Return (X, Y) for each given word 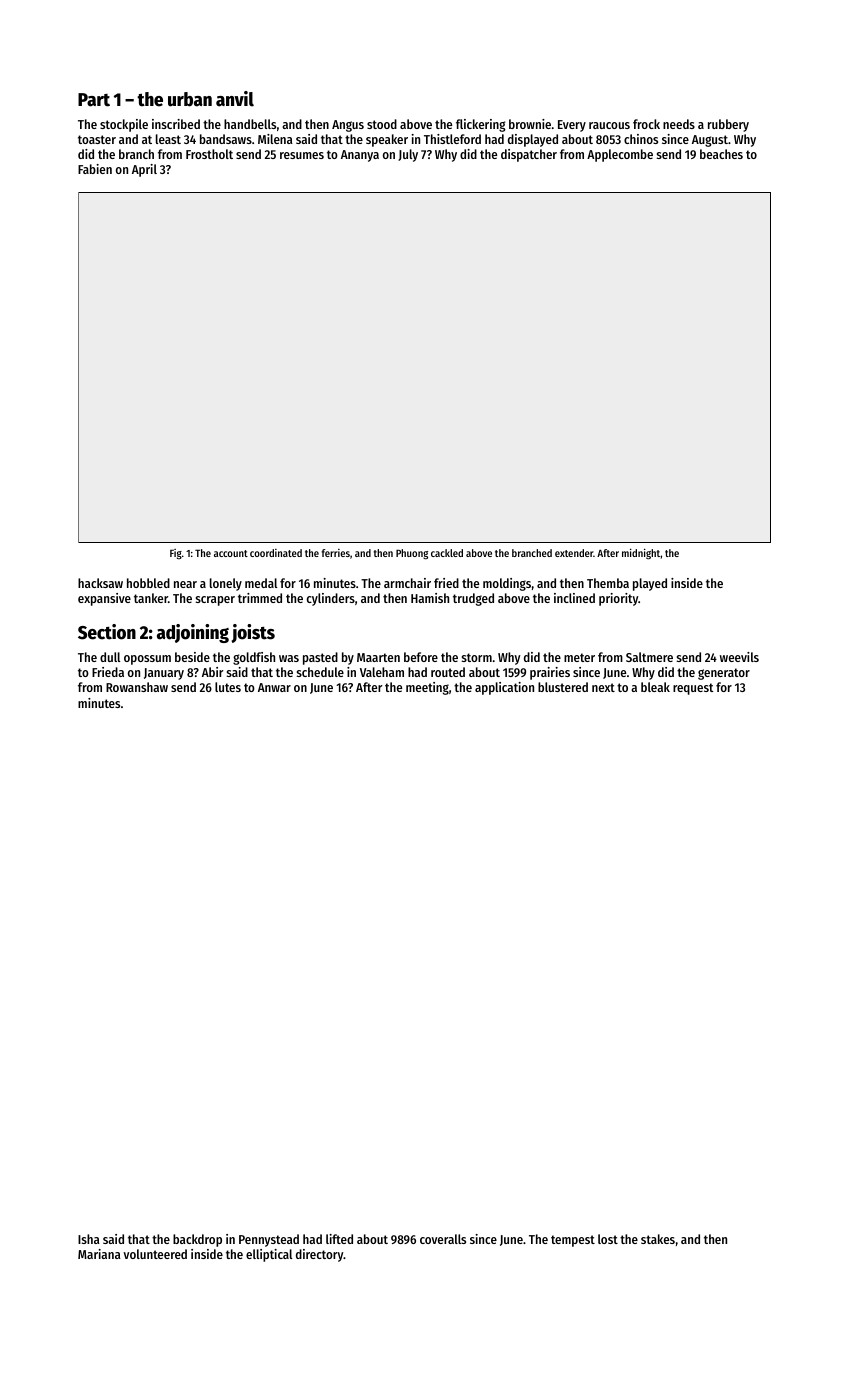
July (408, 155)
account (231, 553)
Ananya (360, 156)
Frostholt (209, 154)
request (693, 689)
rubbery (728, 125)
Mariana (99, 1254)
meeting (427, 688)
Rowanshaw (137, 687)
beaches (721, 154)
